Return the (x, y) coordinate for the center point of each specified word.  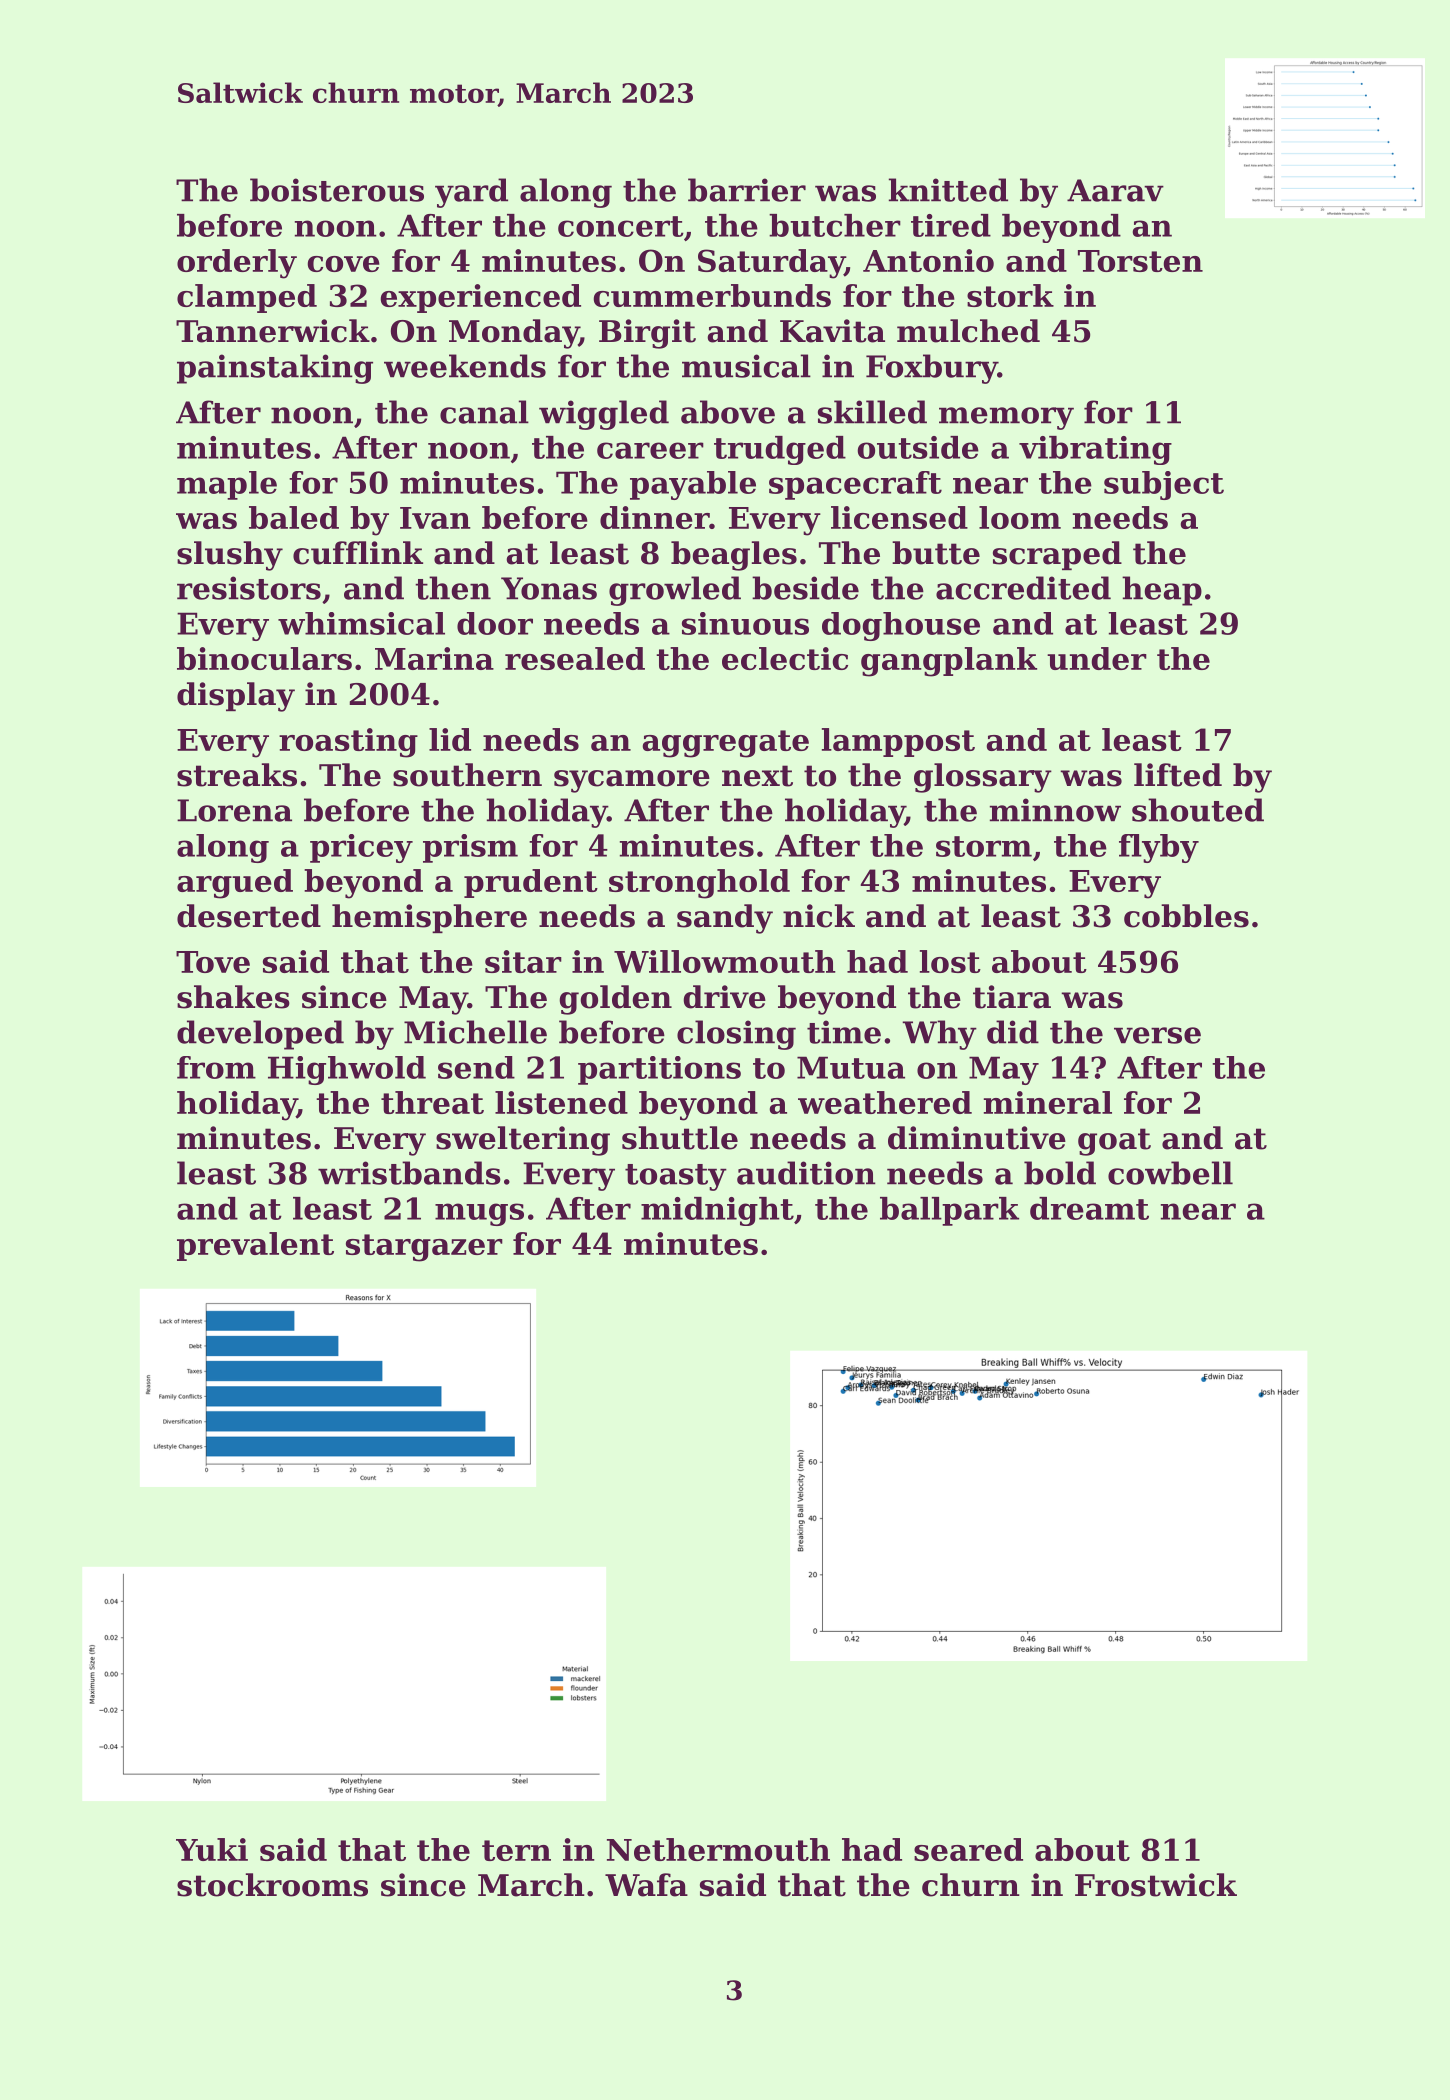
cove (344, 264)
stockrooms (272, 1885)
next (757, 776)
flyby (1159, 848)
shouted (1198, 810)
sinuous (745, 623)
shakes (233, 997)
